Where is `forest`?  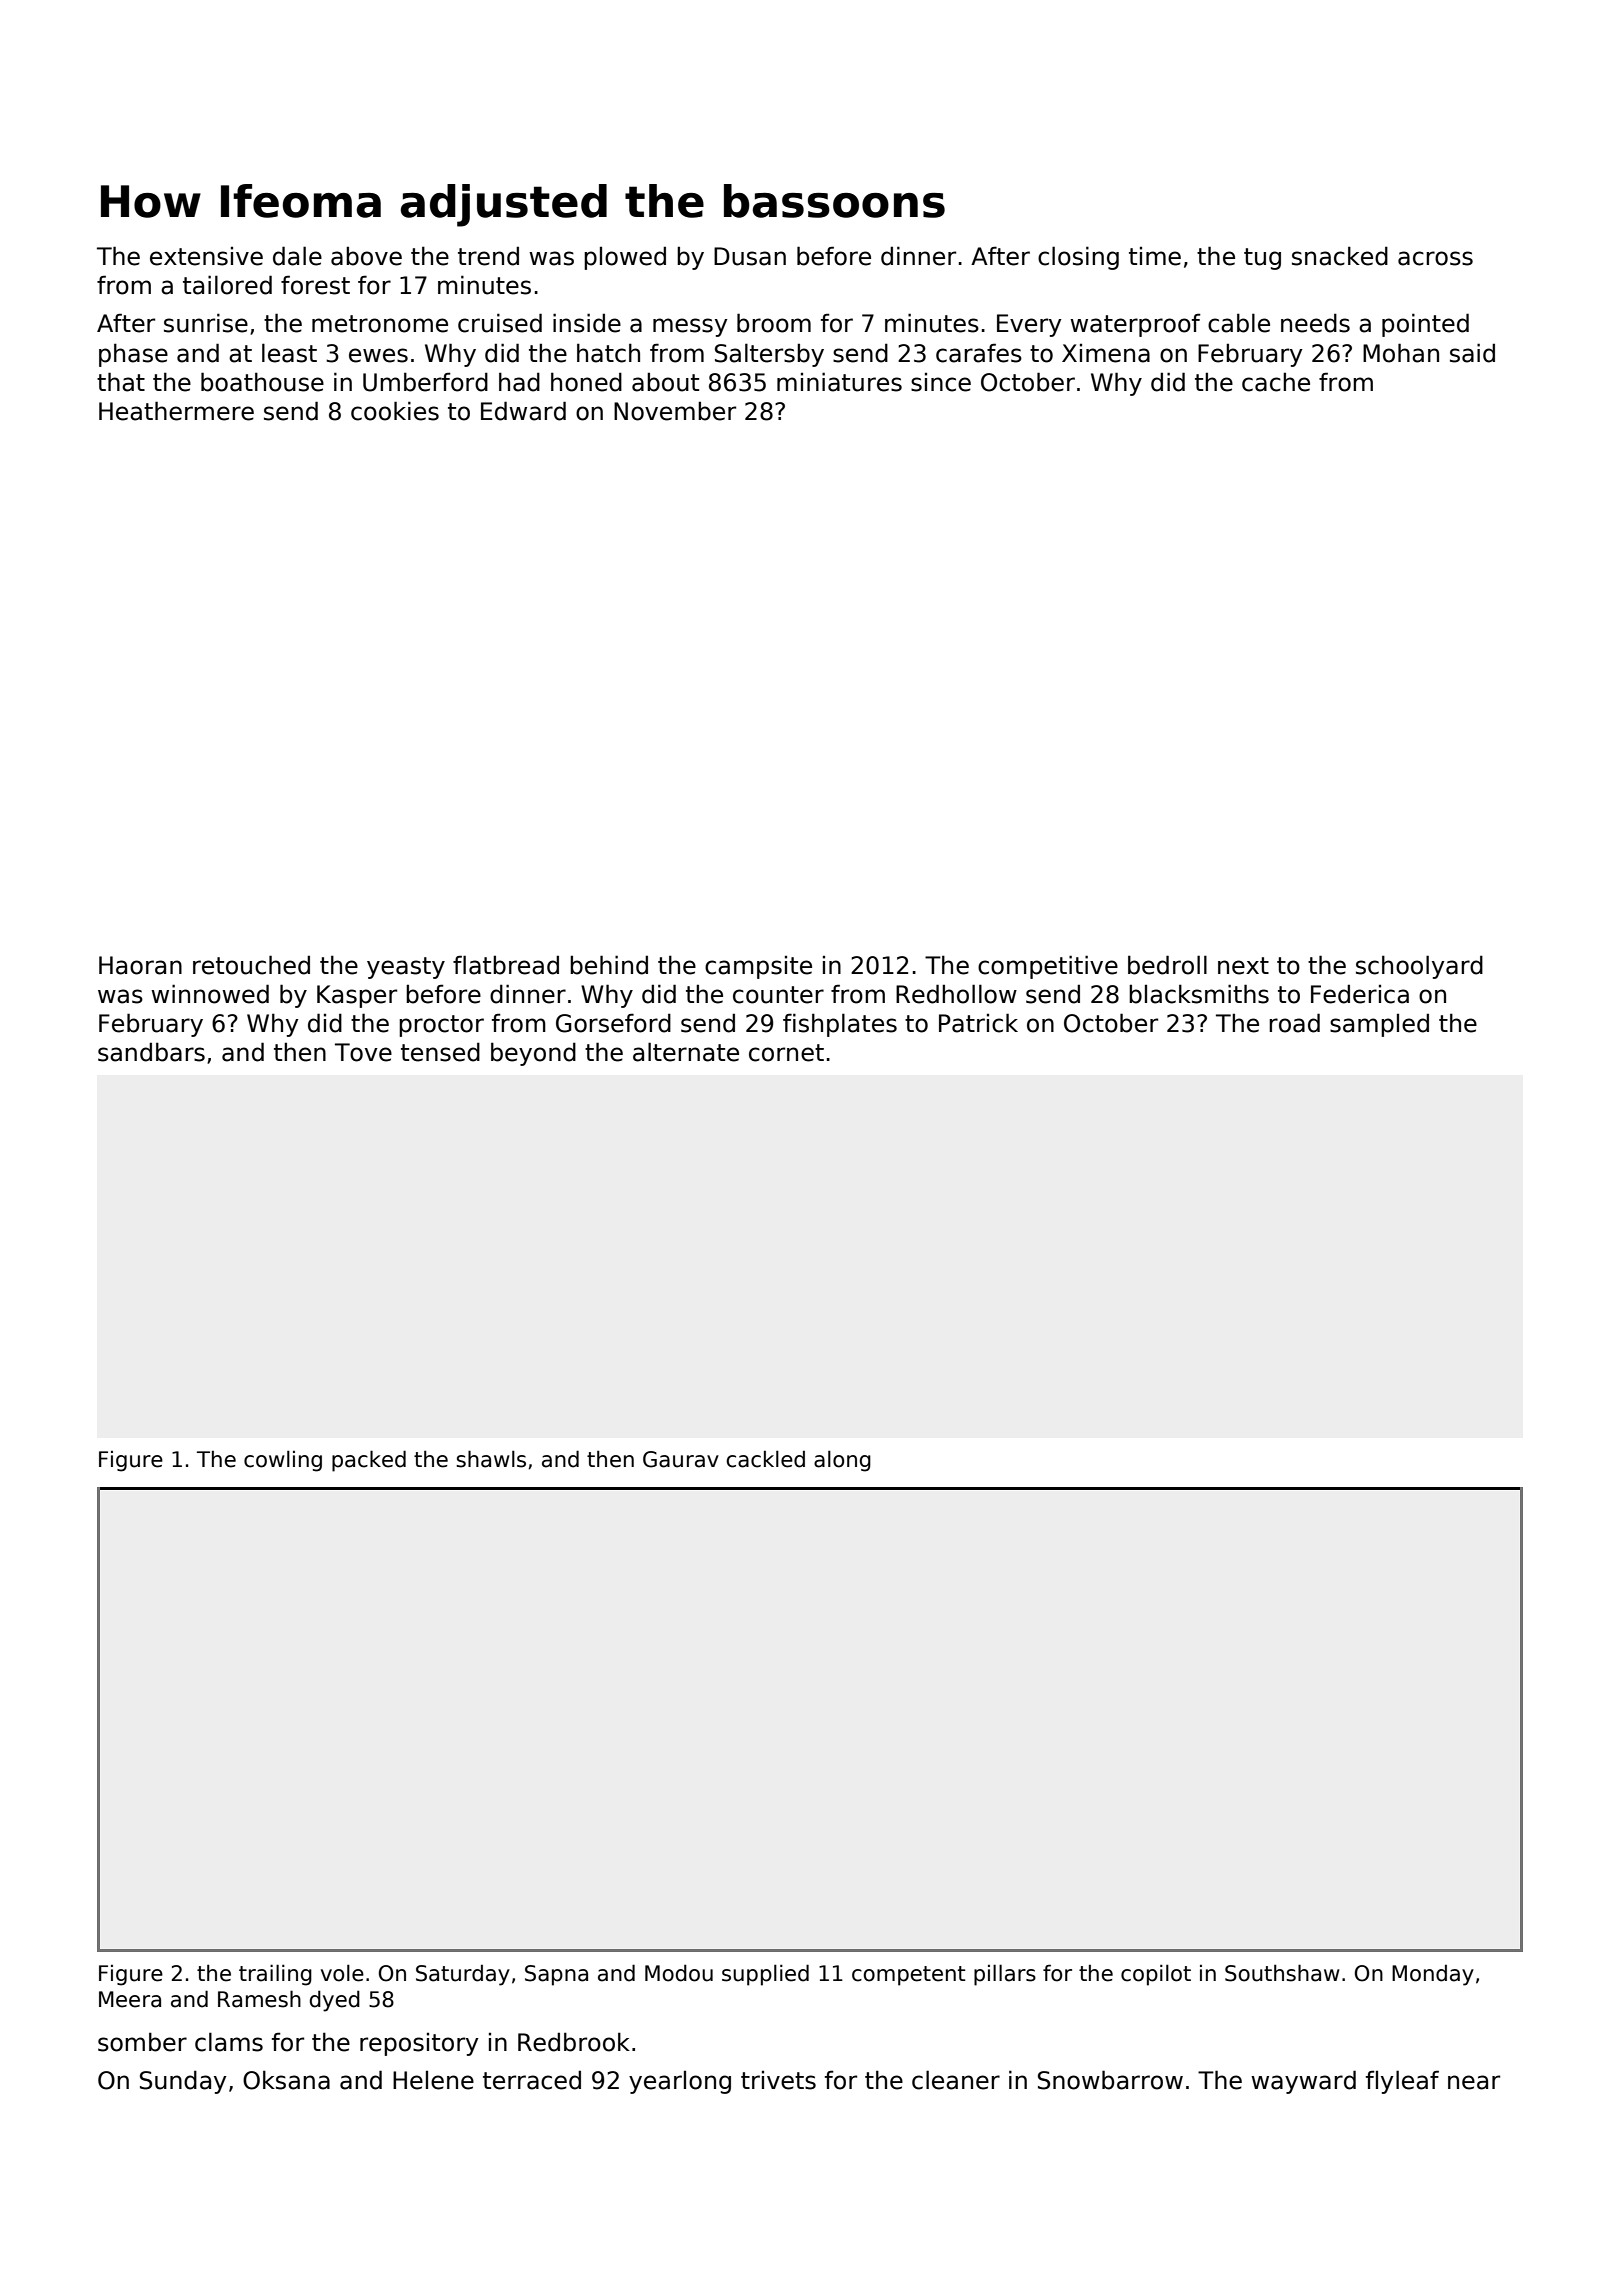 forest is located at coordinates (315, 285).
